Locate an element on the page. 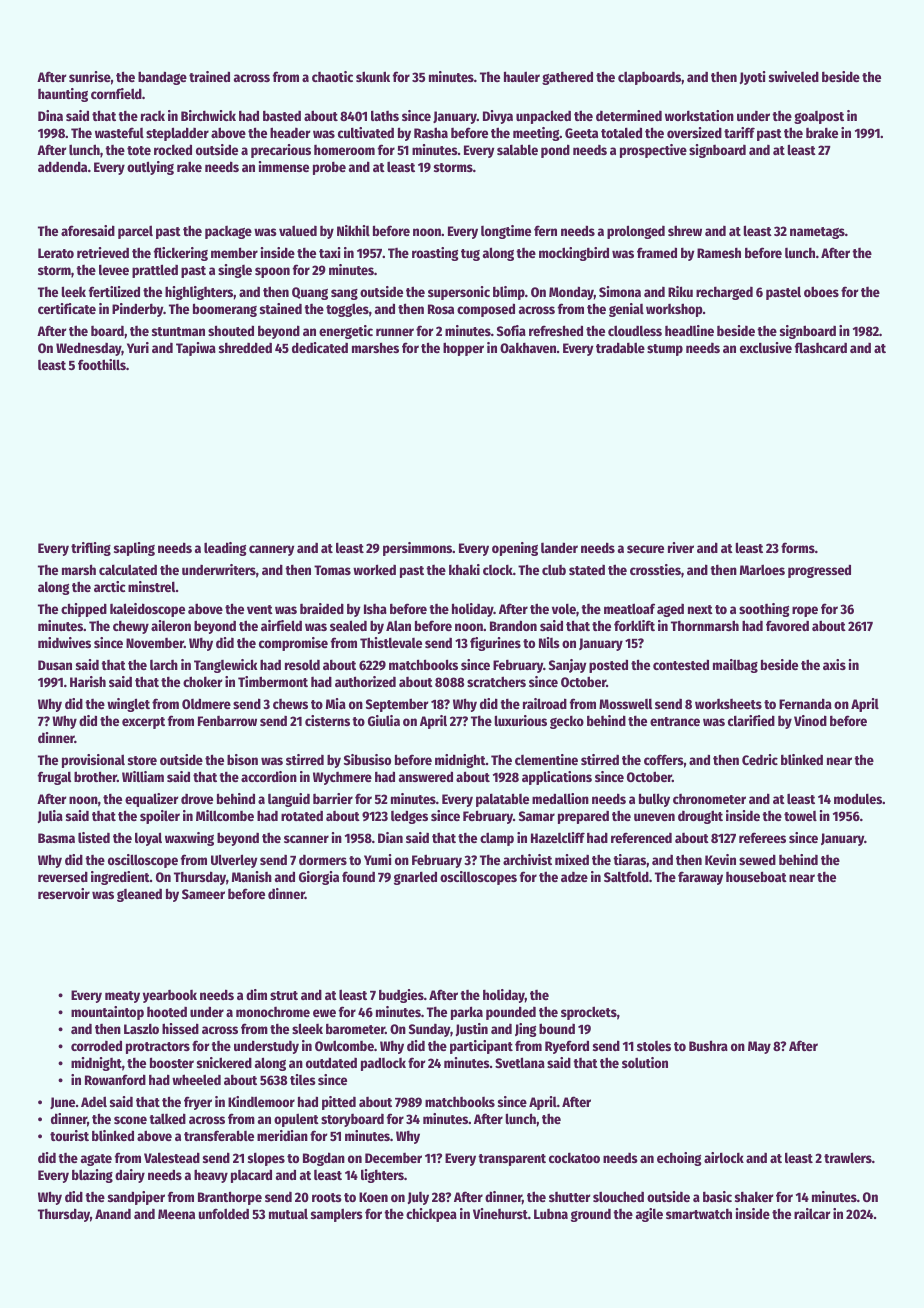  unfolded is located at coordinates (224, 1213).
